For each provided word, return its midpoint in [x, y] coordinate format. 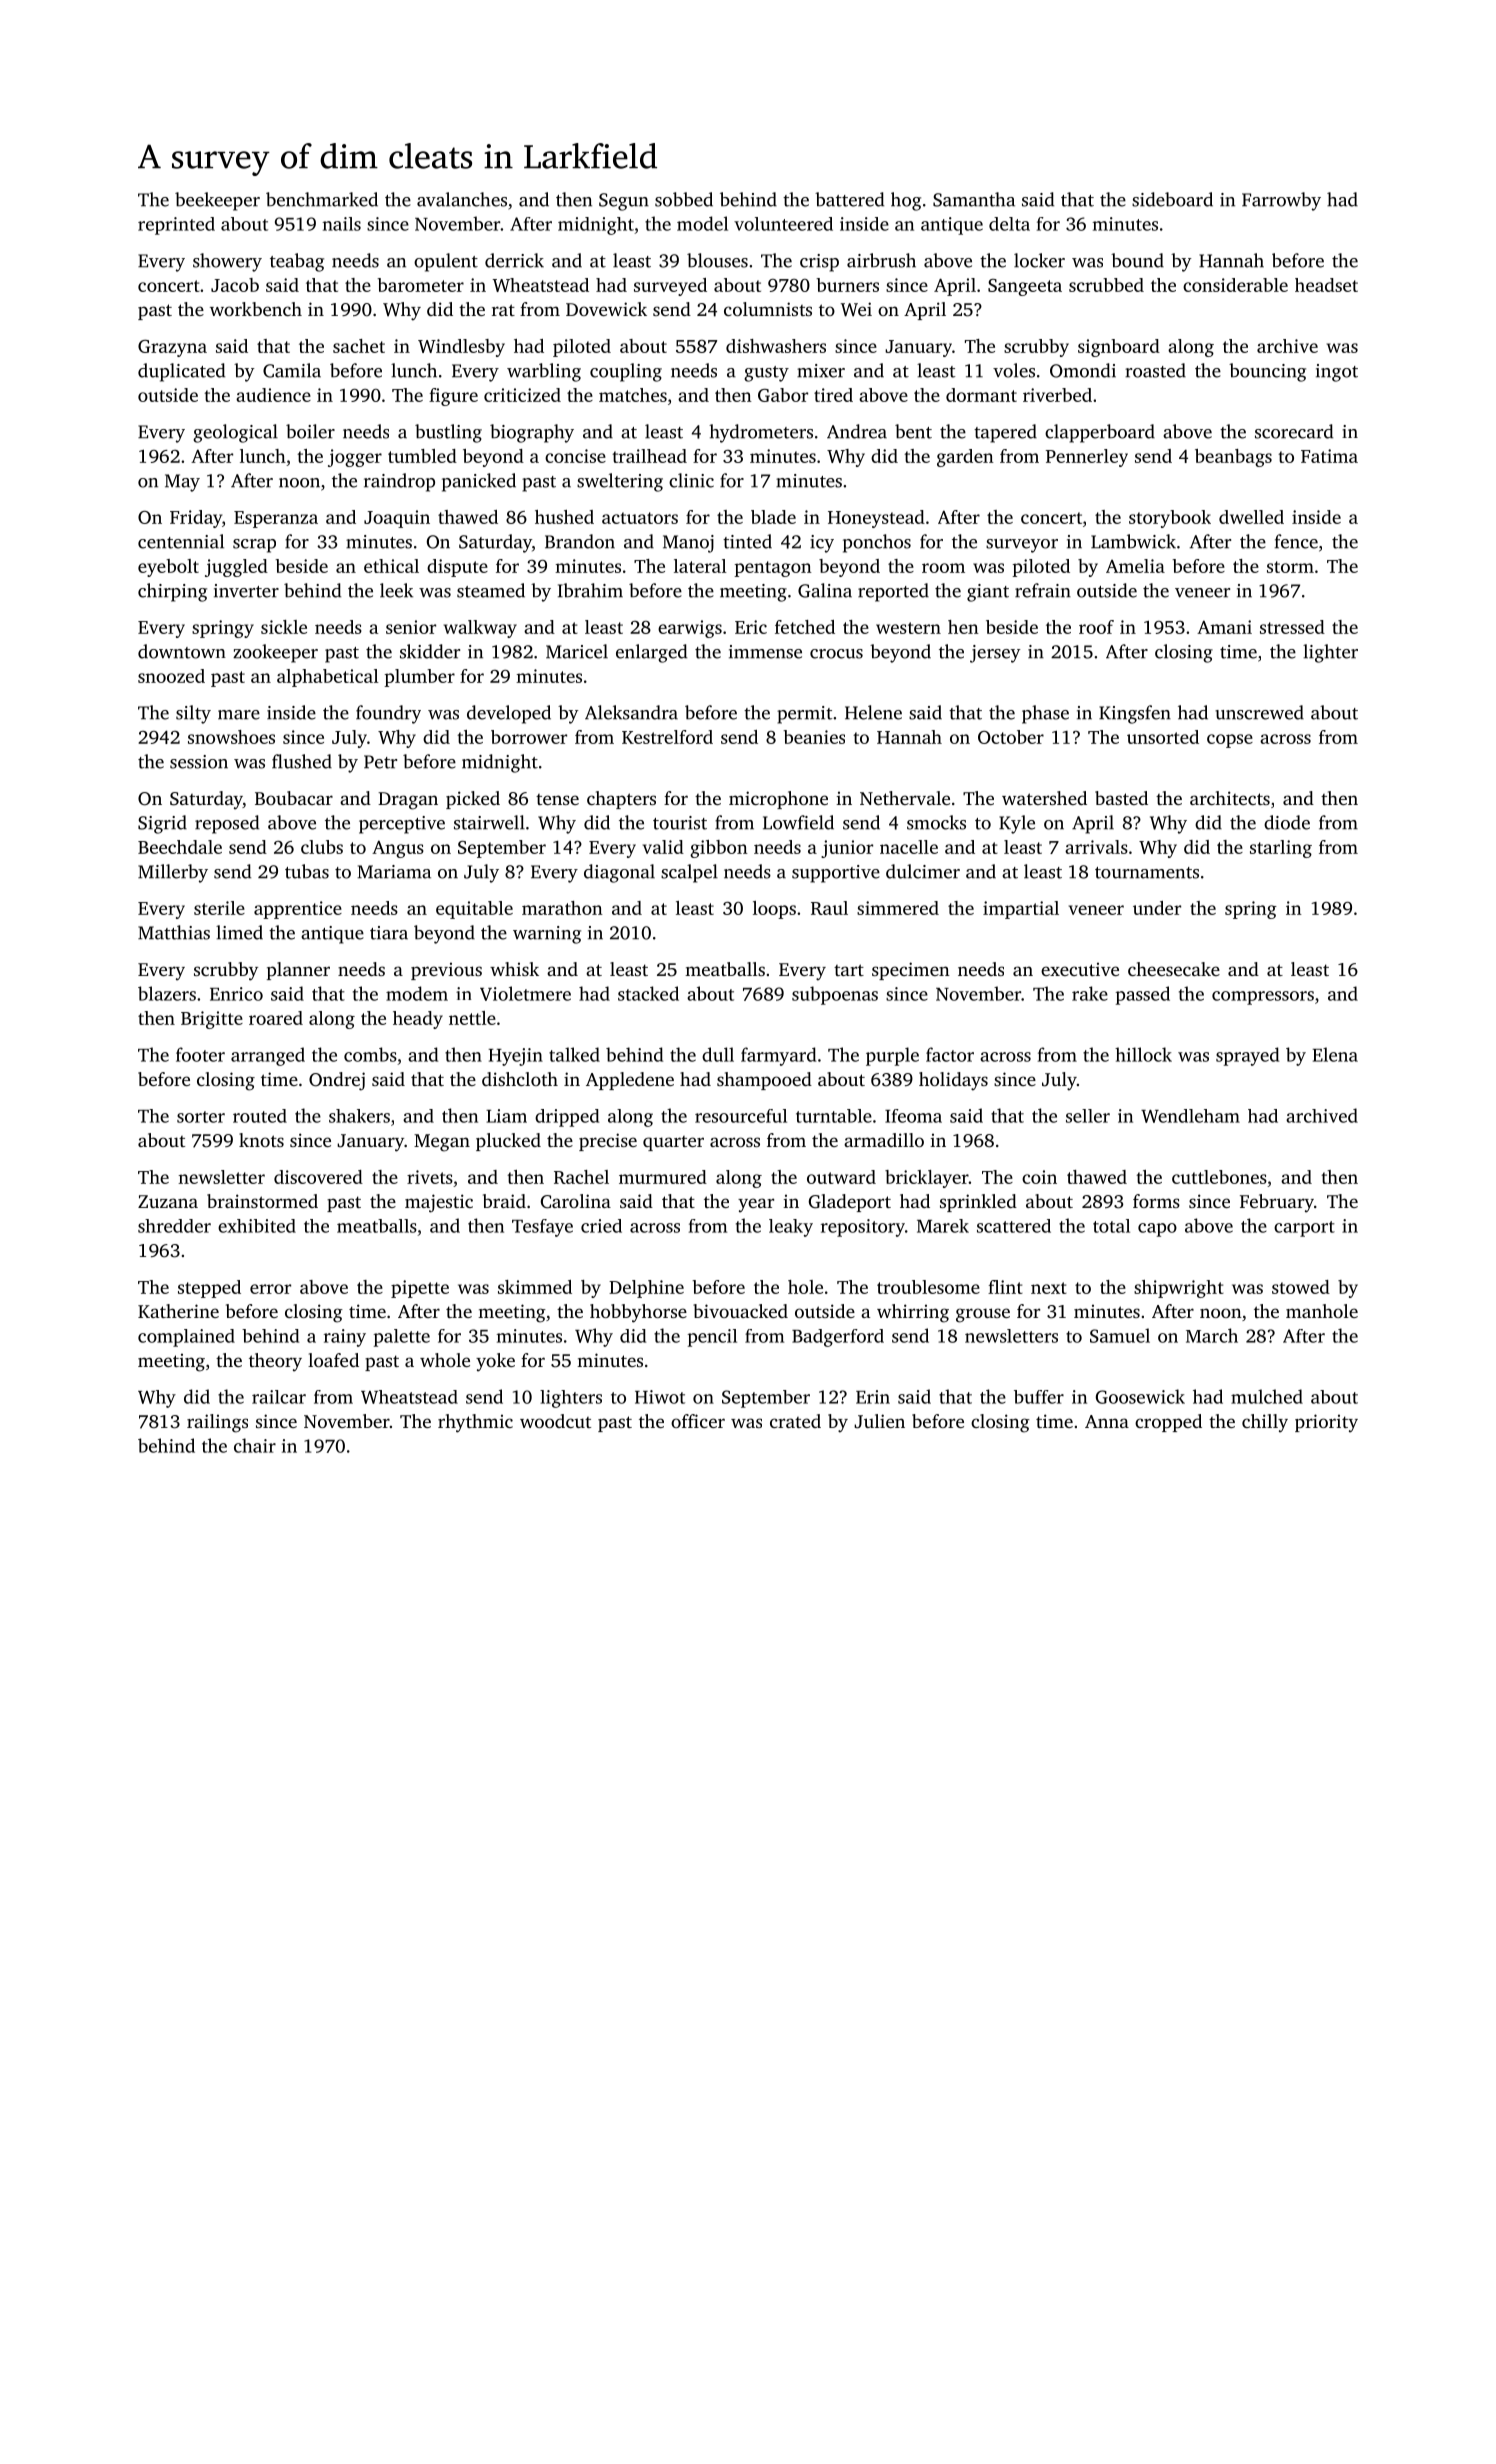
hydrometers [761, 433]
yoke [495, 1362]
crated [795, 1421]
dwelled [1251, 517]
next [1049, 1288]
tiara [389, 933]
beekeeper [217, 201]
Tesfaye [542, 1228]
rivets [430, 1177]
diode [1287, 822]
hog [906, 201]
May [182, 483]
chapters [621, 800]
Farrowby [1281, 201]
